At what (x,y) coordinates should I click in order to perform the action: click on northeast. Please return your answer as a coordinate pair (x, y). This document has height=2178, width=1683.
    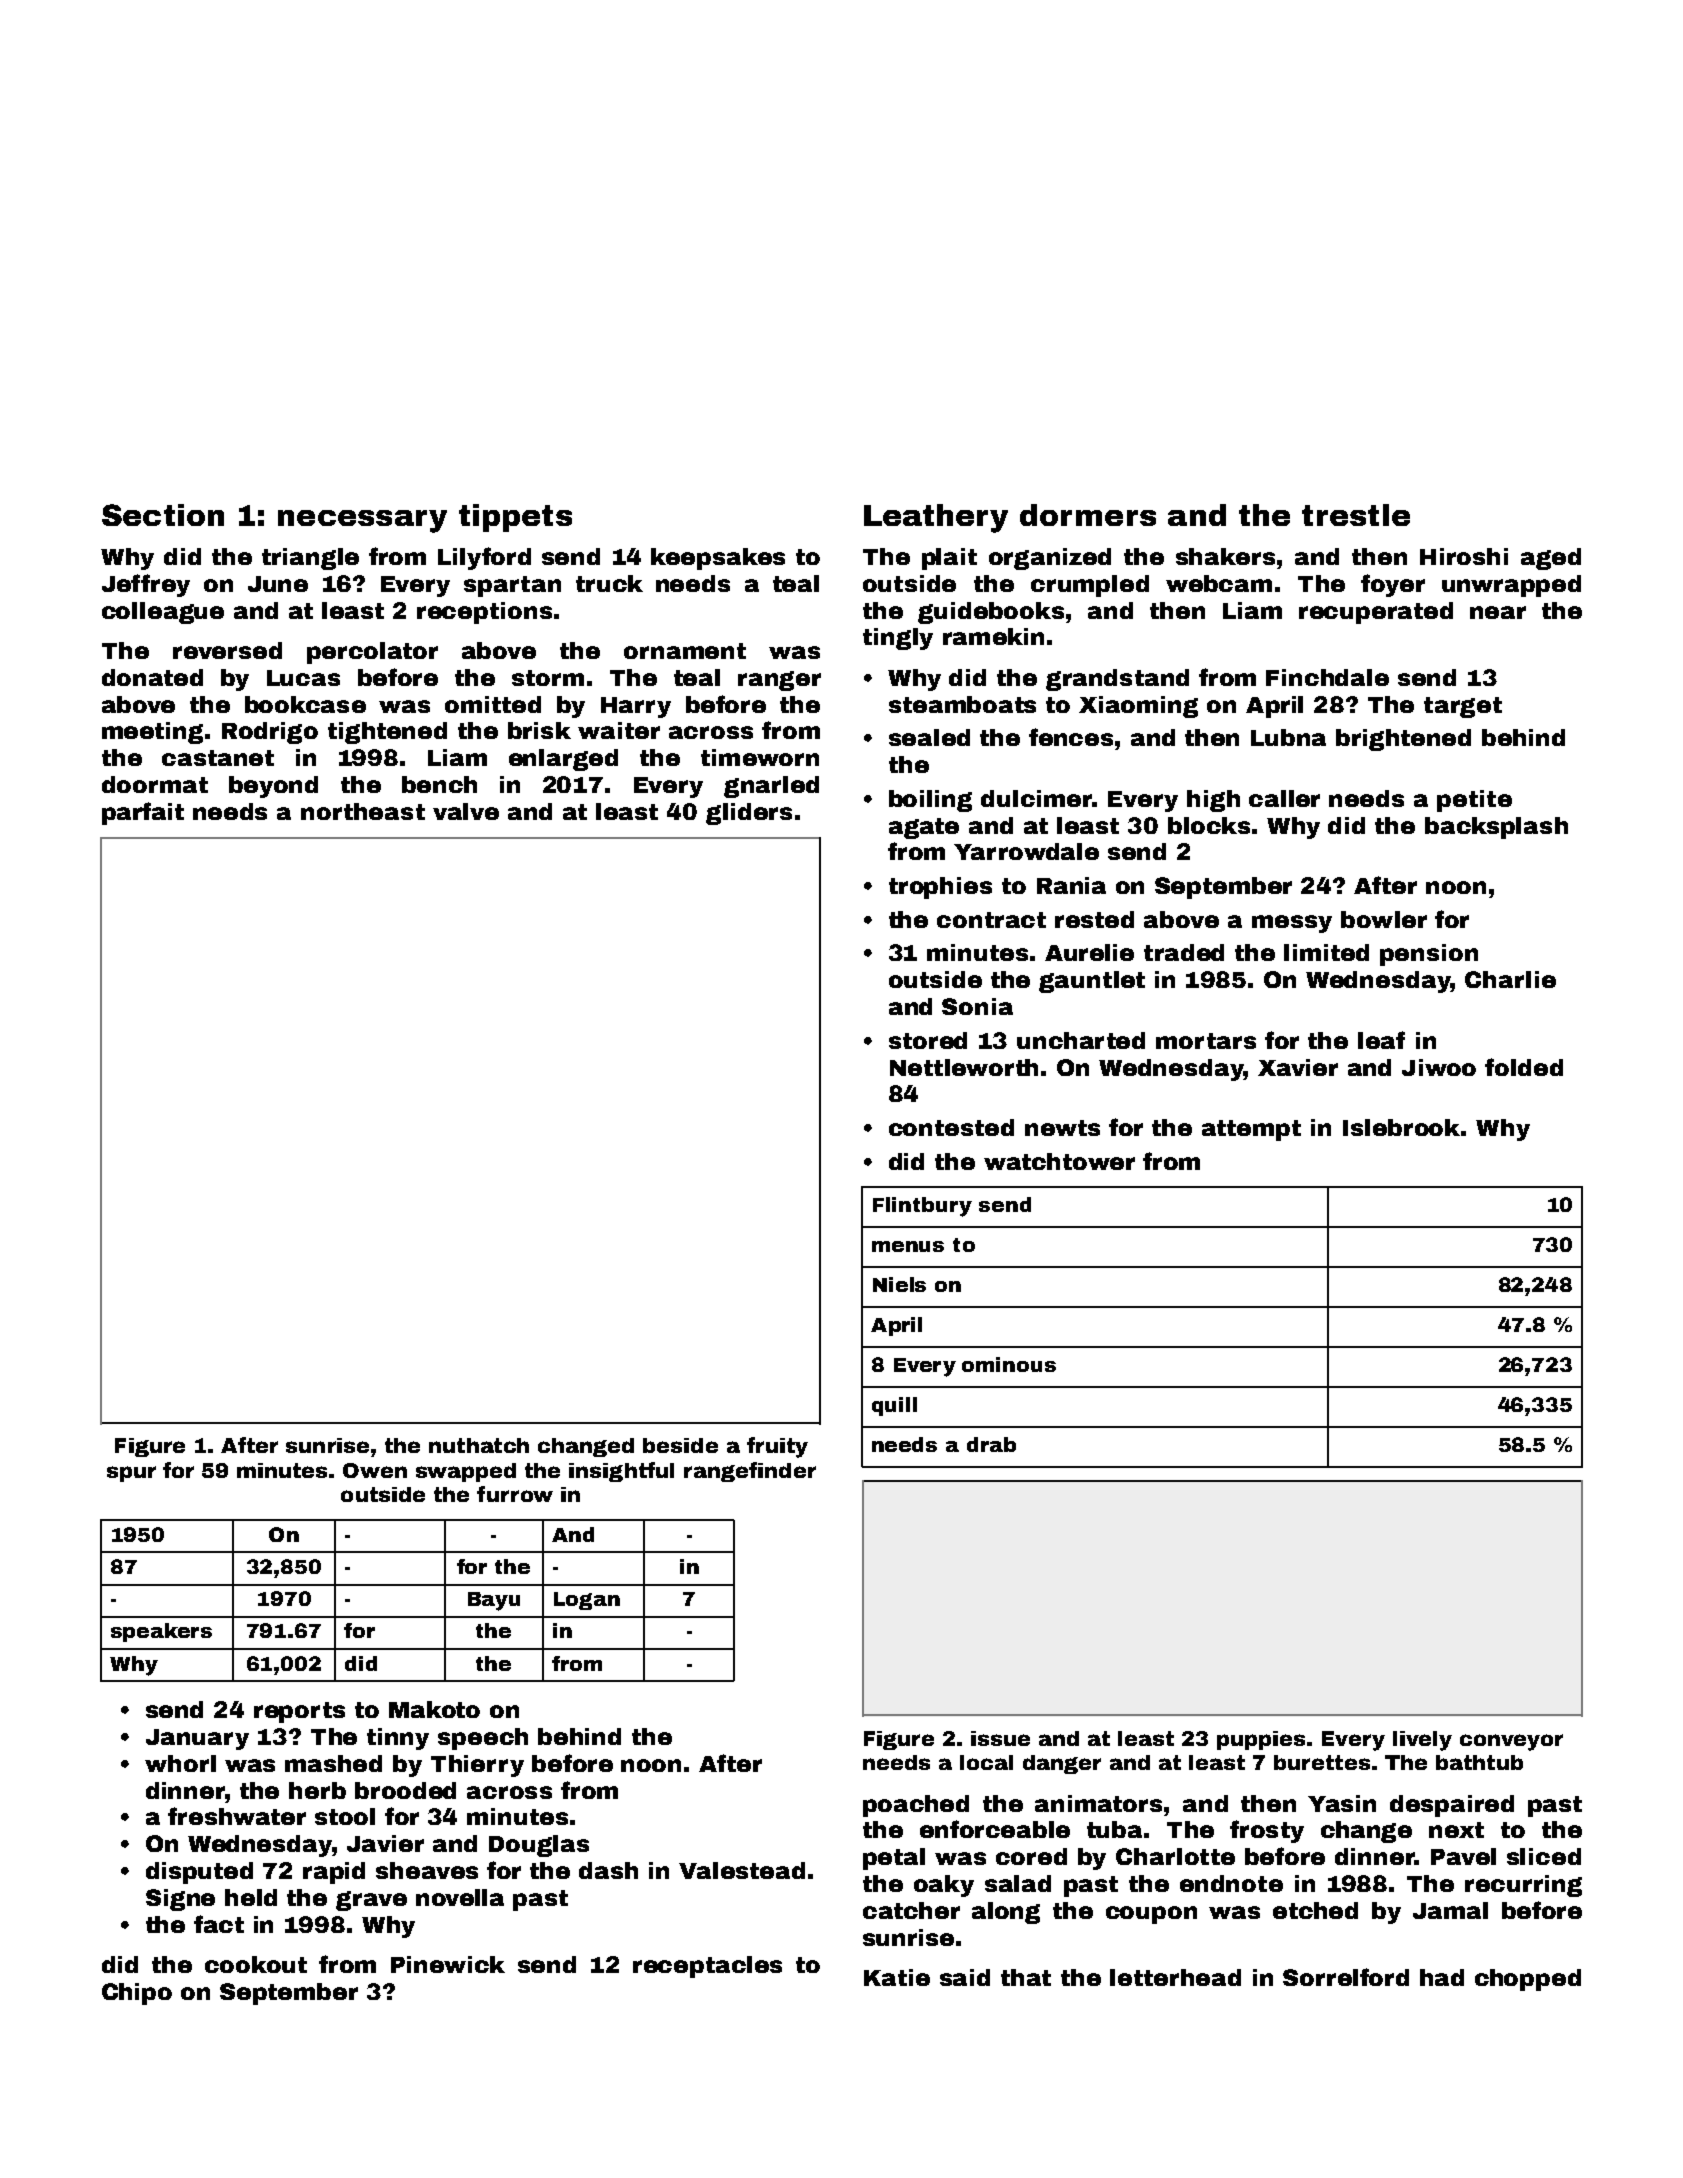
    Looking at the image, I should click on (363, 811).
